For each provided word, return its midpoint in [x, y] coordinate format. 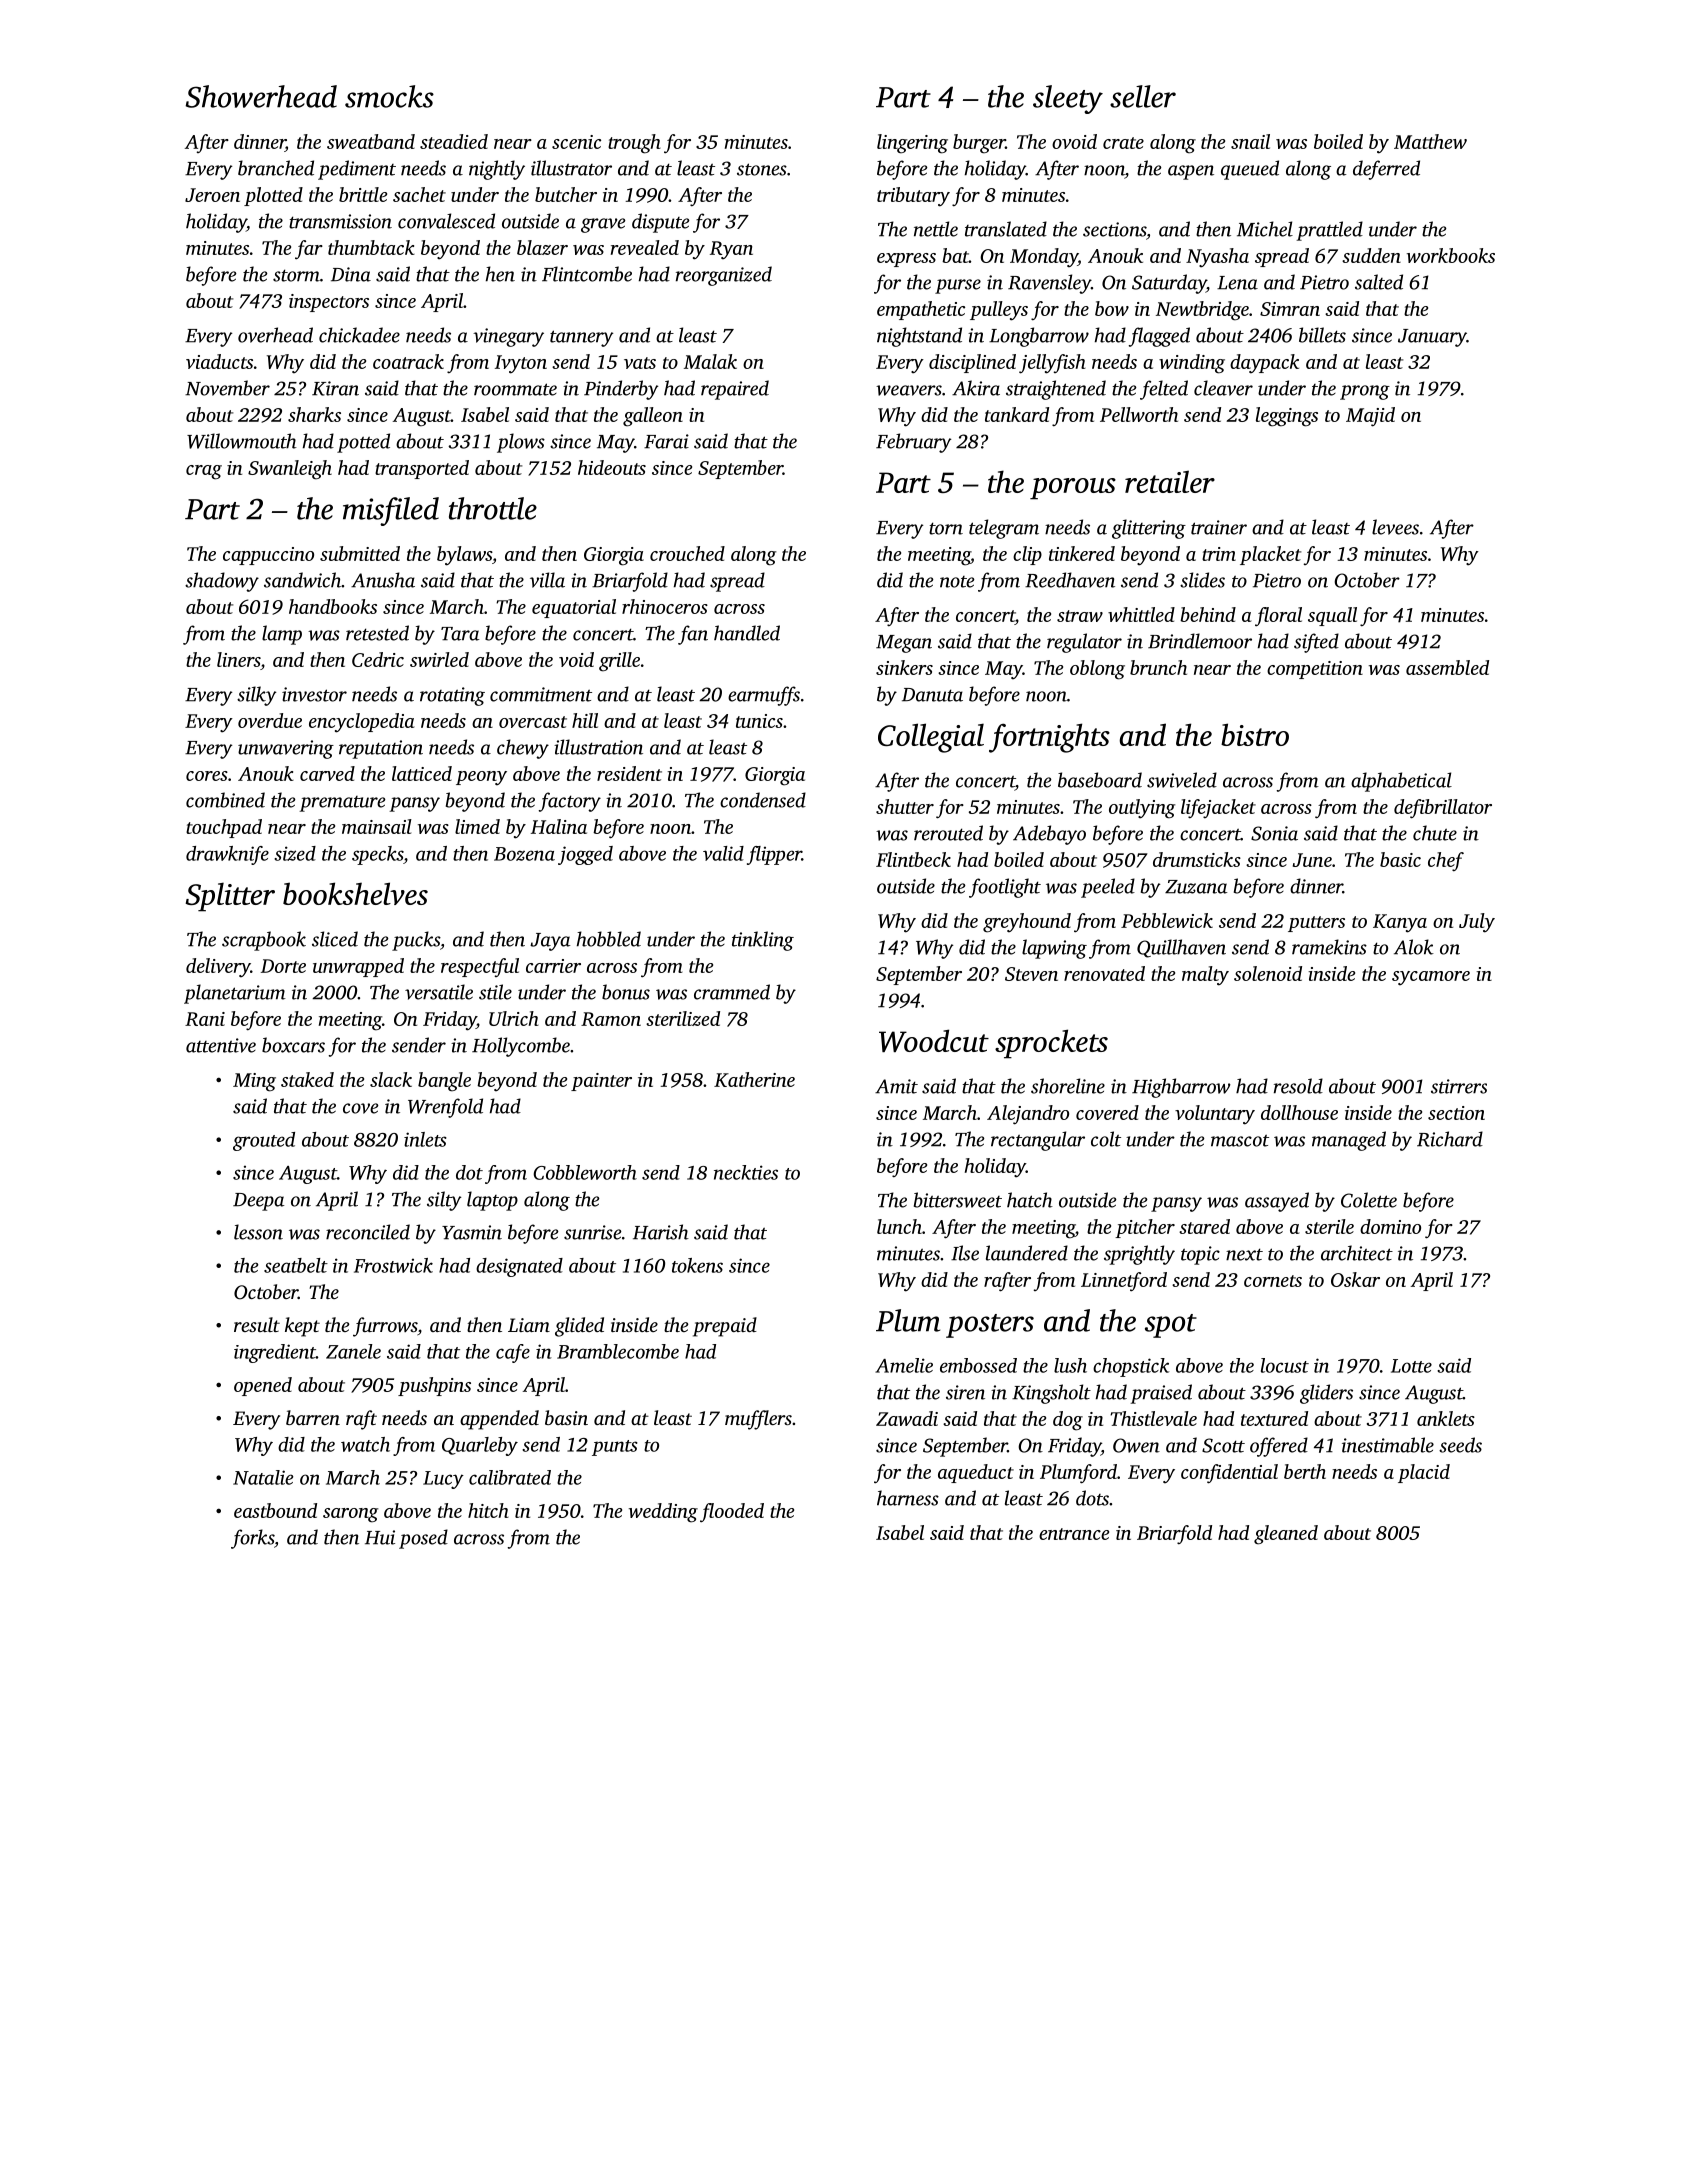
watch [365, 1444]
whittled [1141, 614]
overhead [275, 335]
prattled [1329, 231]
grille [619, 662]
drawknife [227, 855]
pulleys [999, 311]
